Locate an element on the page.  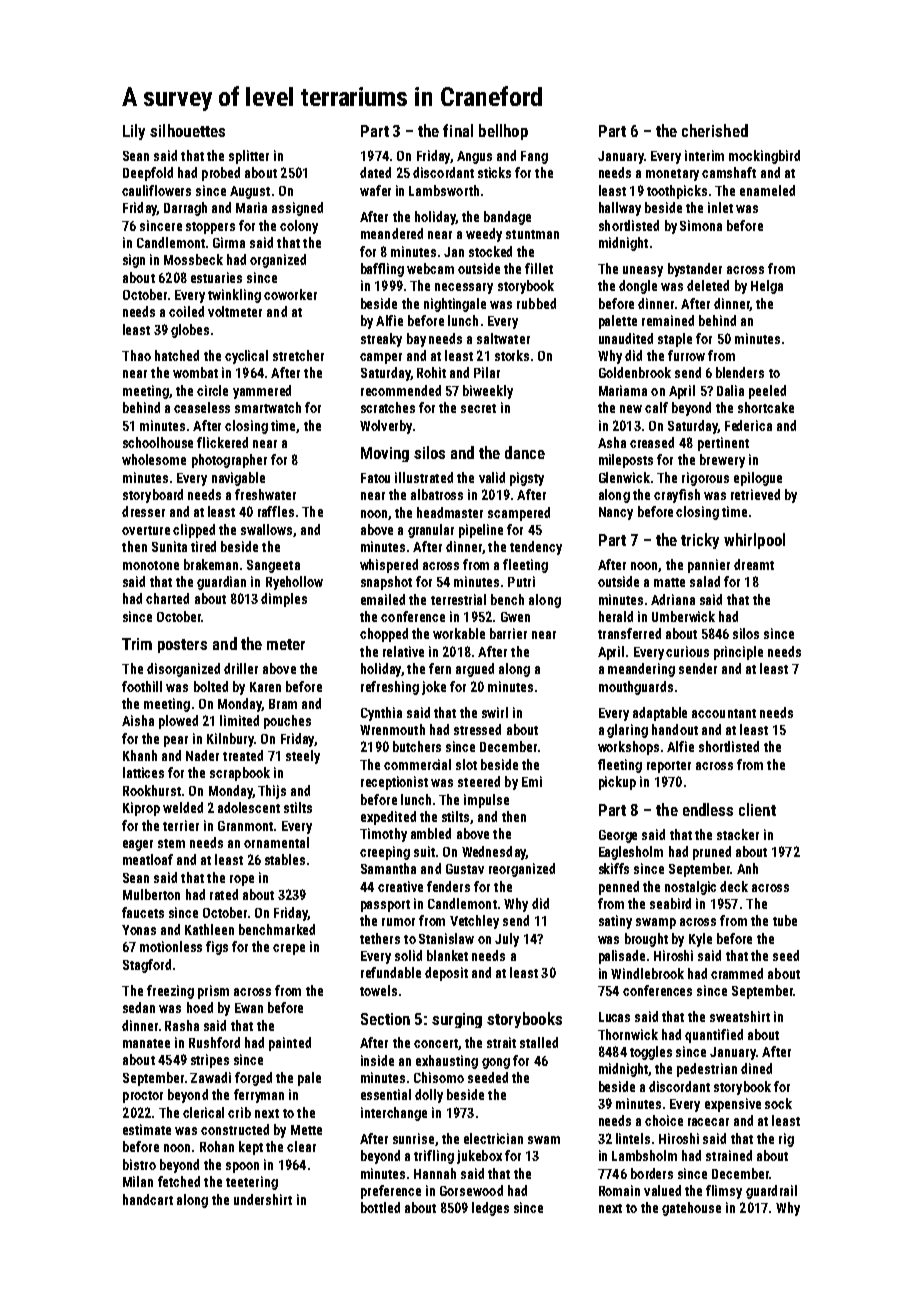
strained is located at coordinates (729, 1155).
